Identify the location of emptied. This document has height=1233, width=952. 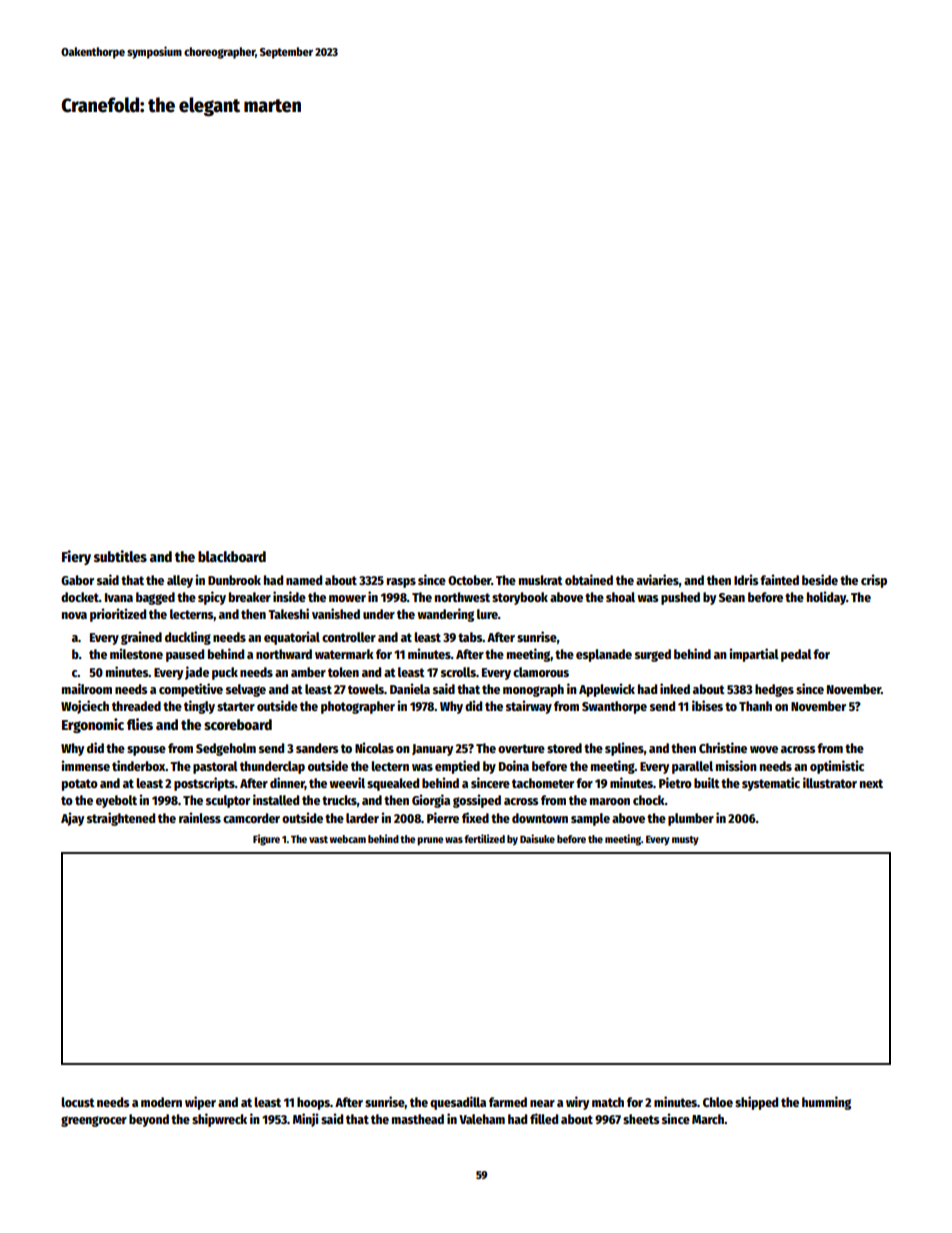
(457, 767).
